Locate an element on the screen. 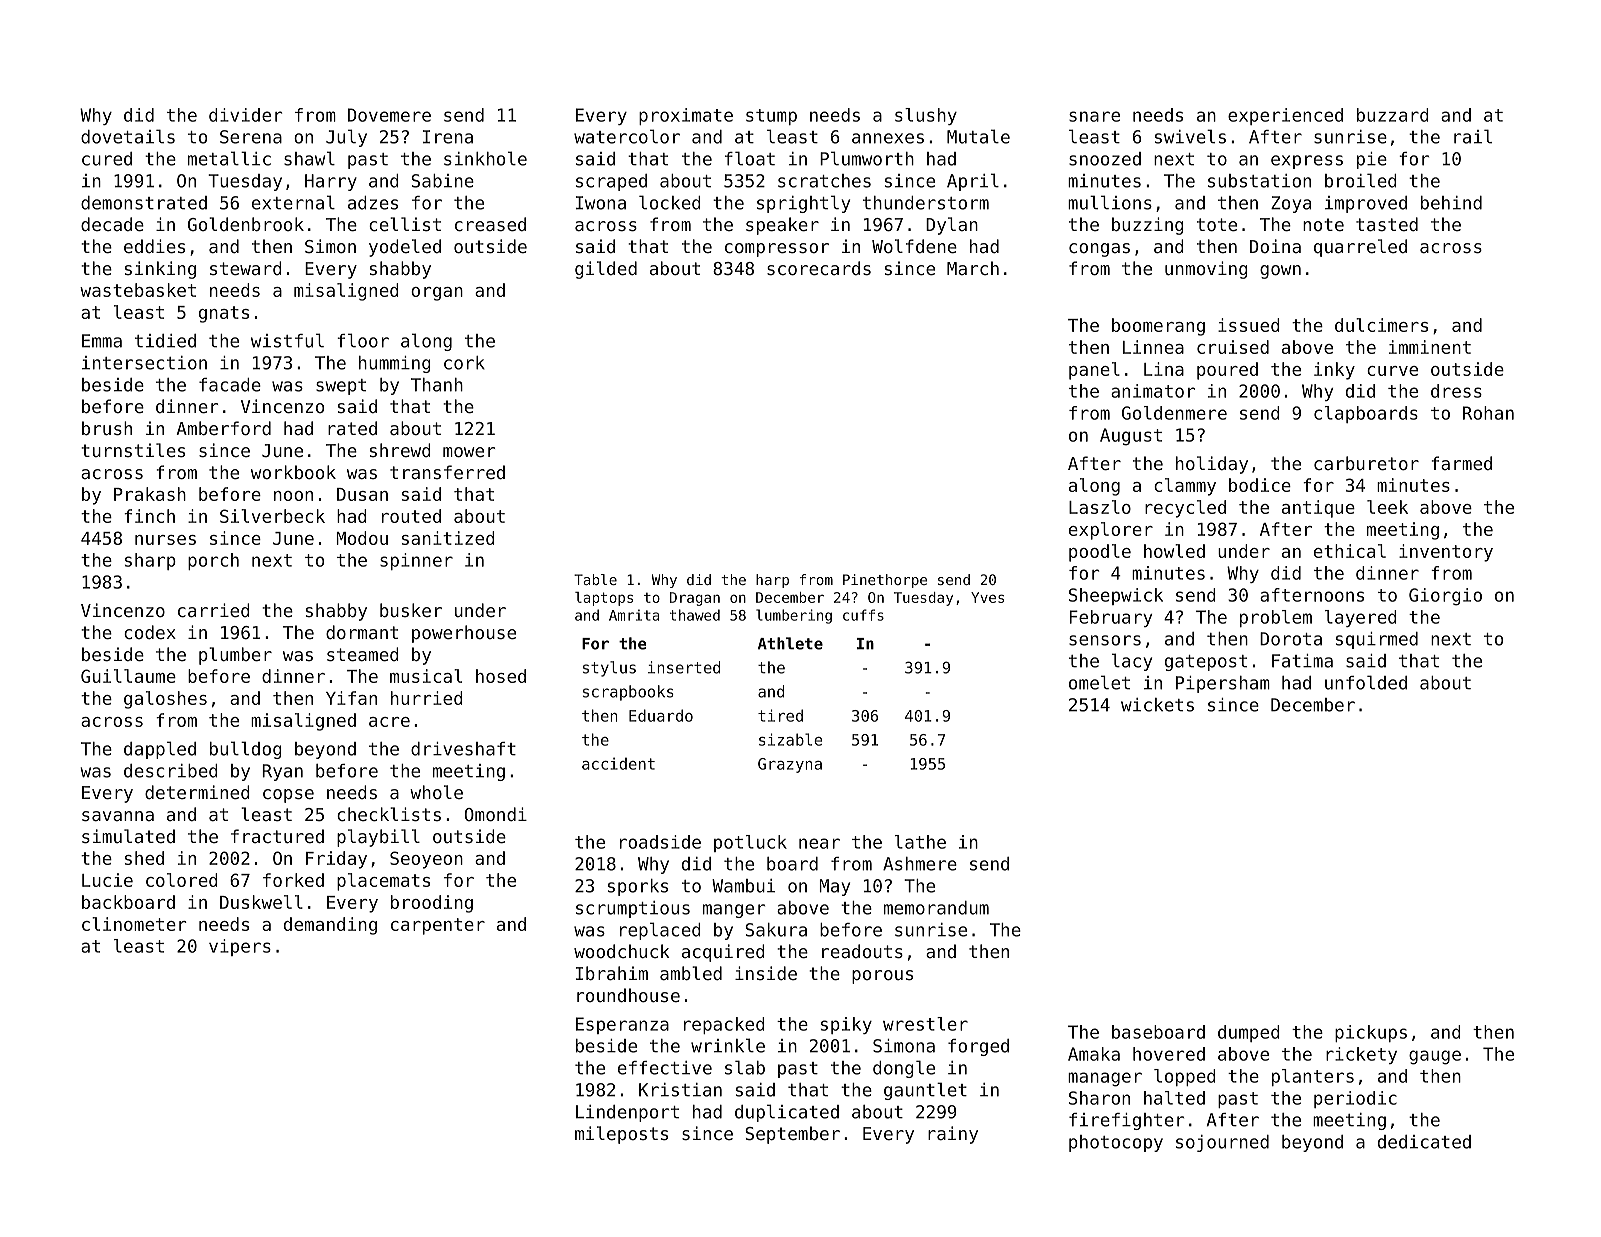 This screenshot has width=1601, height=1237. Amberford is located at coordinates (223, 428).
